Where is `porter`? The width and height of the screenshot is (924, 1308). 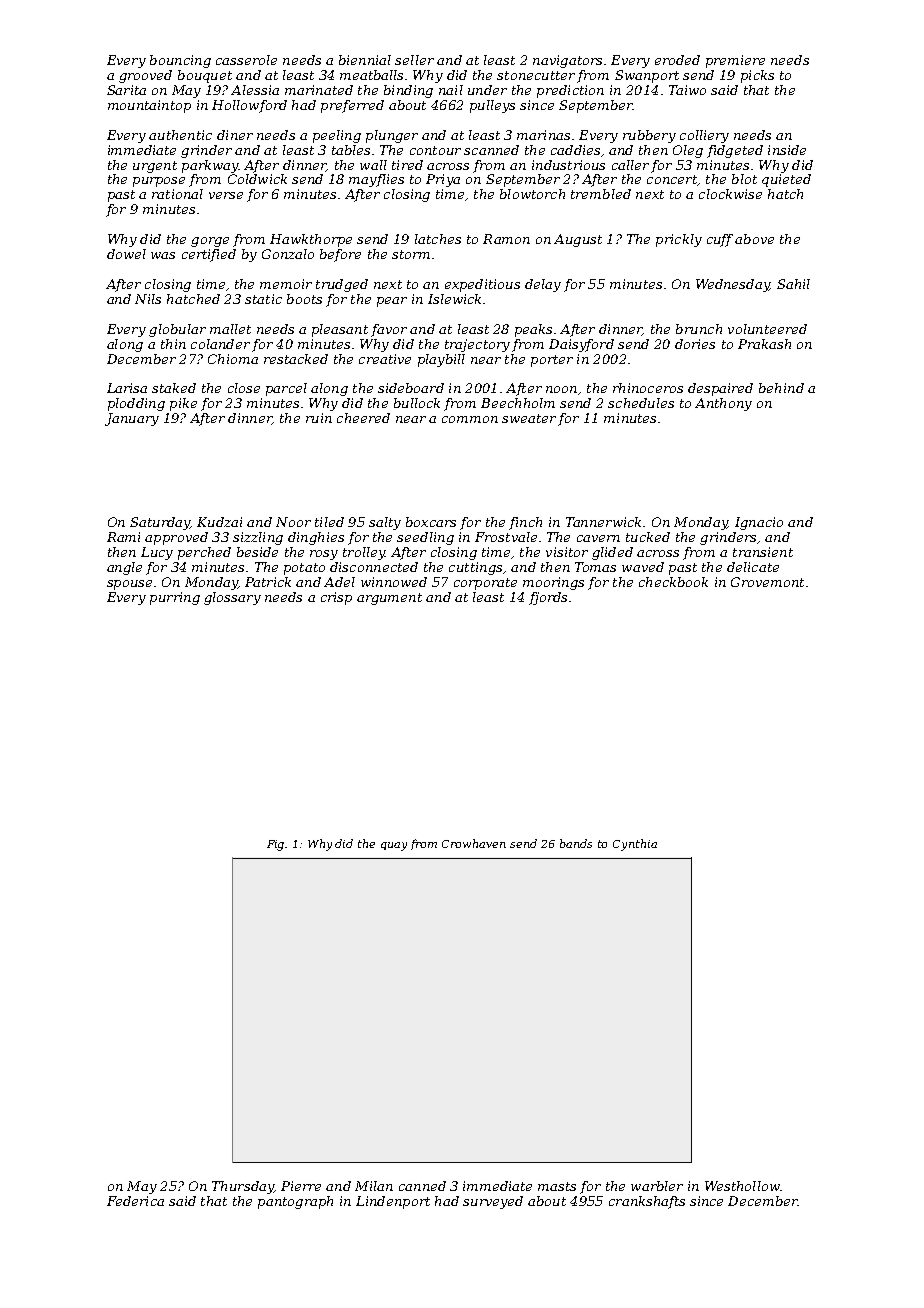
porter is located at coordinates (552, 361).
